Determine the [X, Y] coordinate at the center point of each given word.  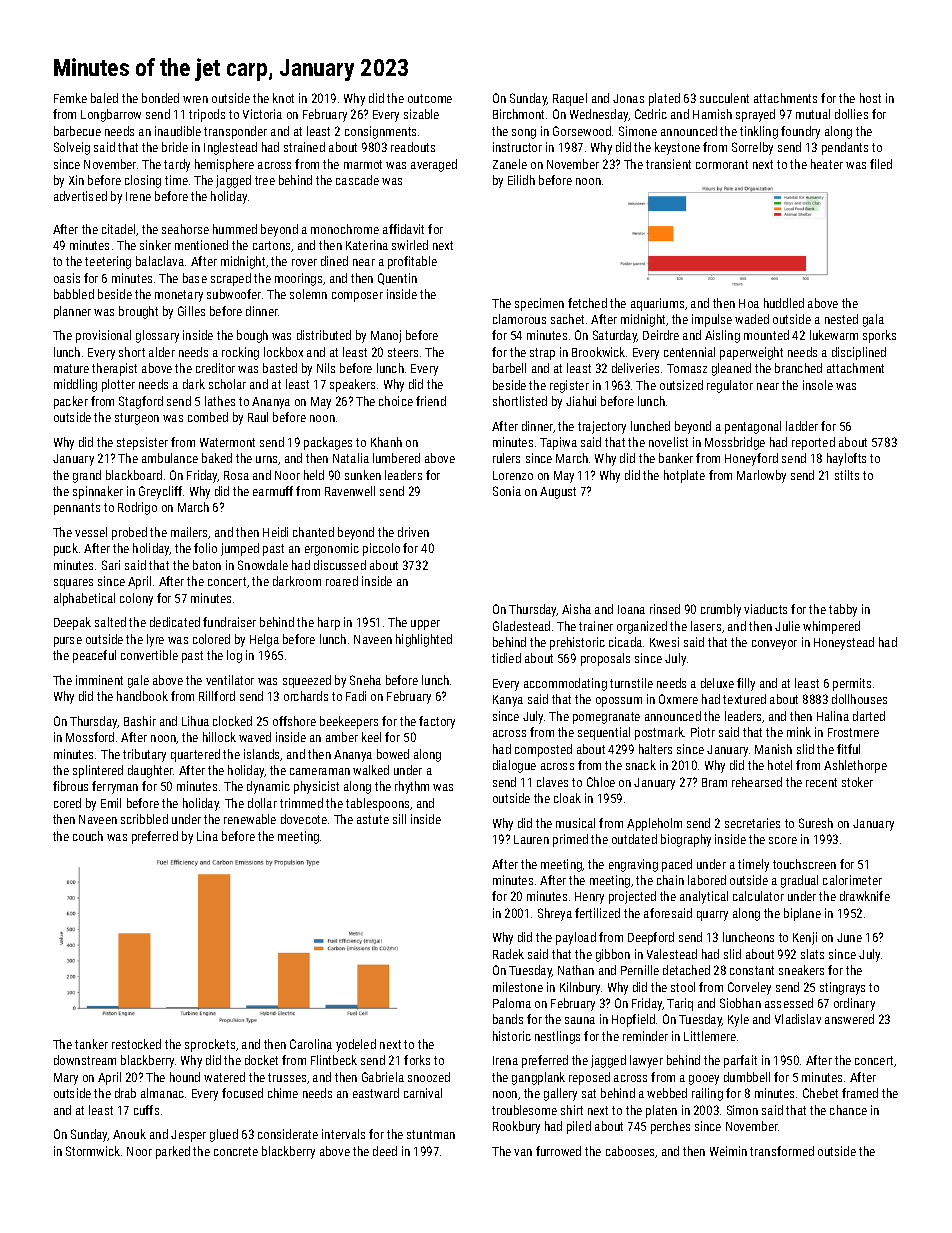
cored [67, 803]
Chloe [601, 782]
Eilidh [521, 180]
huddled [784, 303]
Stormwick [93, 1151]
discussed [340, 565]
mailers [190, 533]
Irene [138, 196]
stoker [857, 782]
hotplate [684, 476]
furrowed [558, 1151]
